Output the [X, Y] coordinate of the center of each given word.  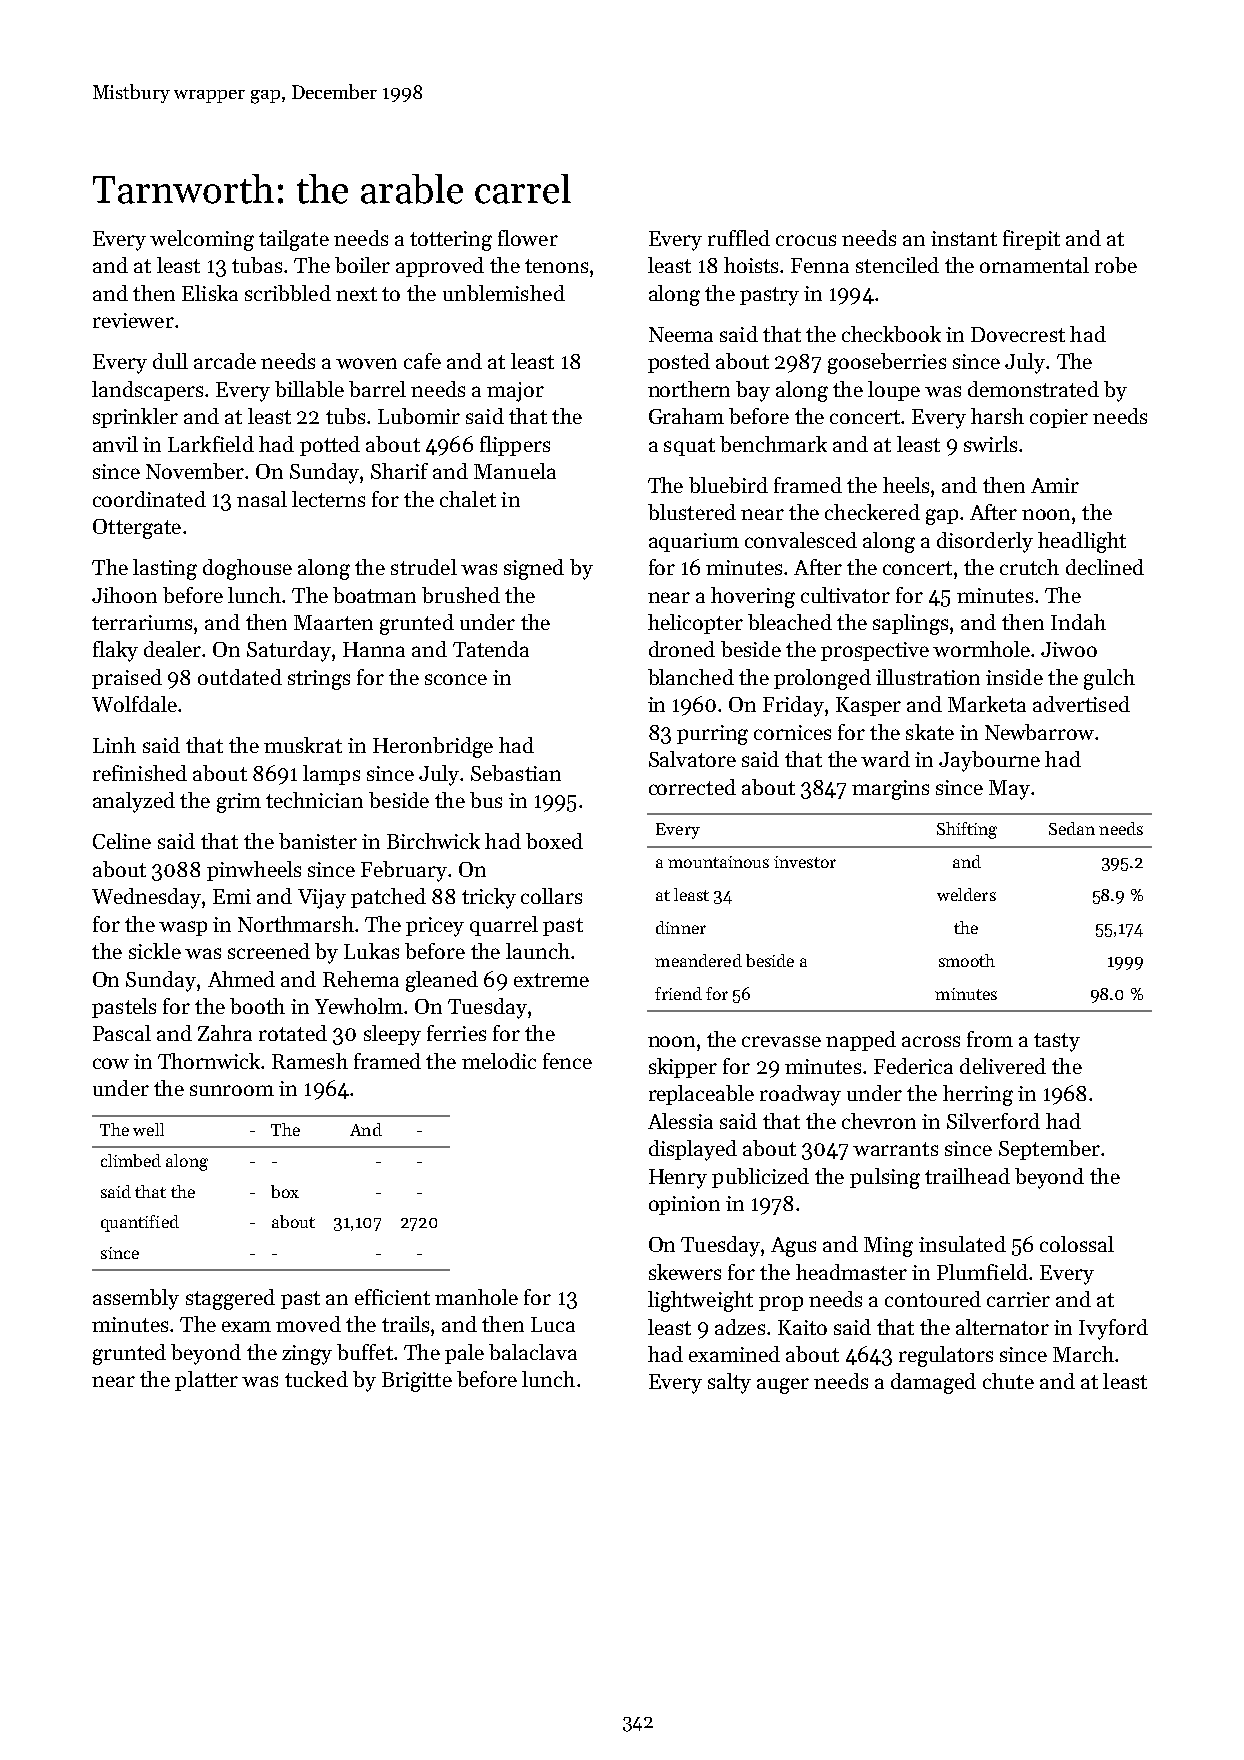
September [1049, 1150]
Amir [1055, 485]
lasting [165, 569]
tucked [316, 1379]
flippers [515, 446]
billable [309, 389]
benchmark [773, 444]
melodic [499, 1061]
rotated [293, 1033]
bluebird [728, 485]
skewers [685, 1272]
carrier [1018, 1299]
